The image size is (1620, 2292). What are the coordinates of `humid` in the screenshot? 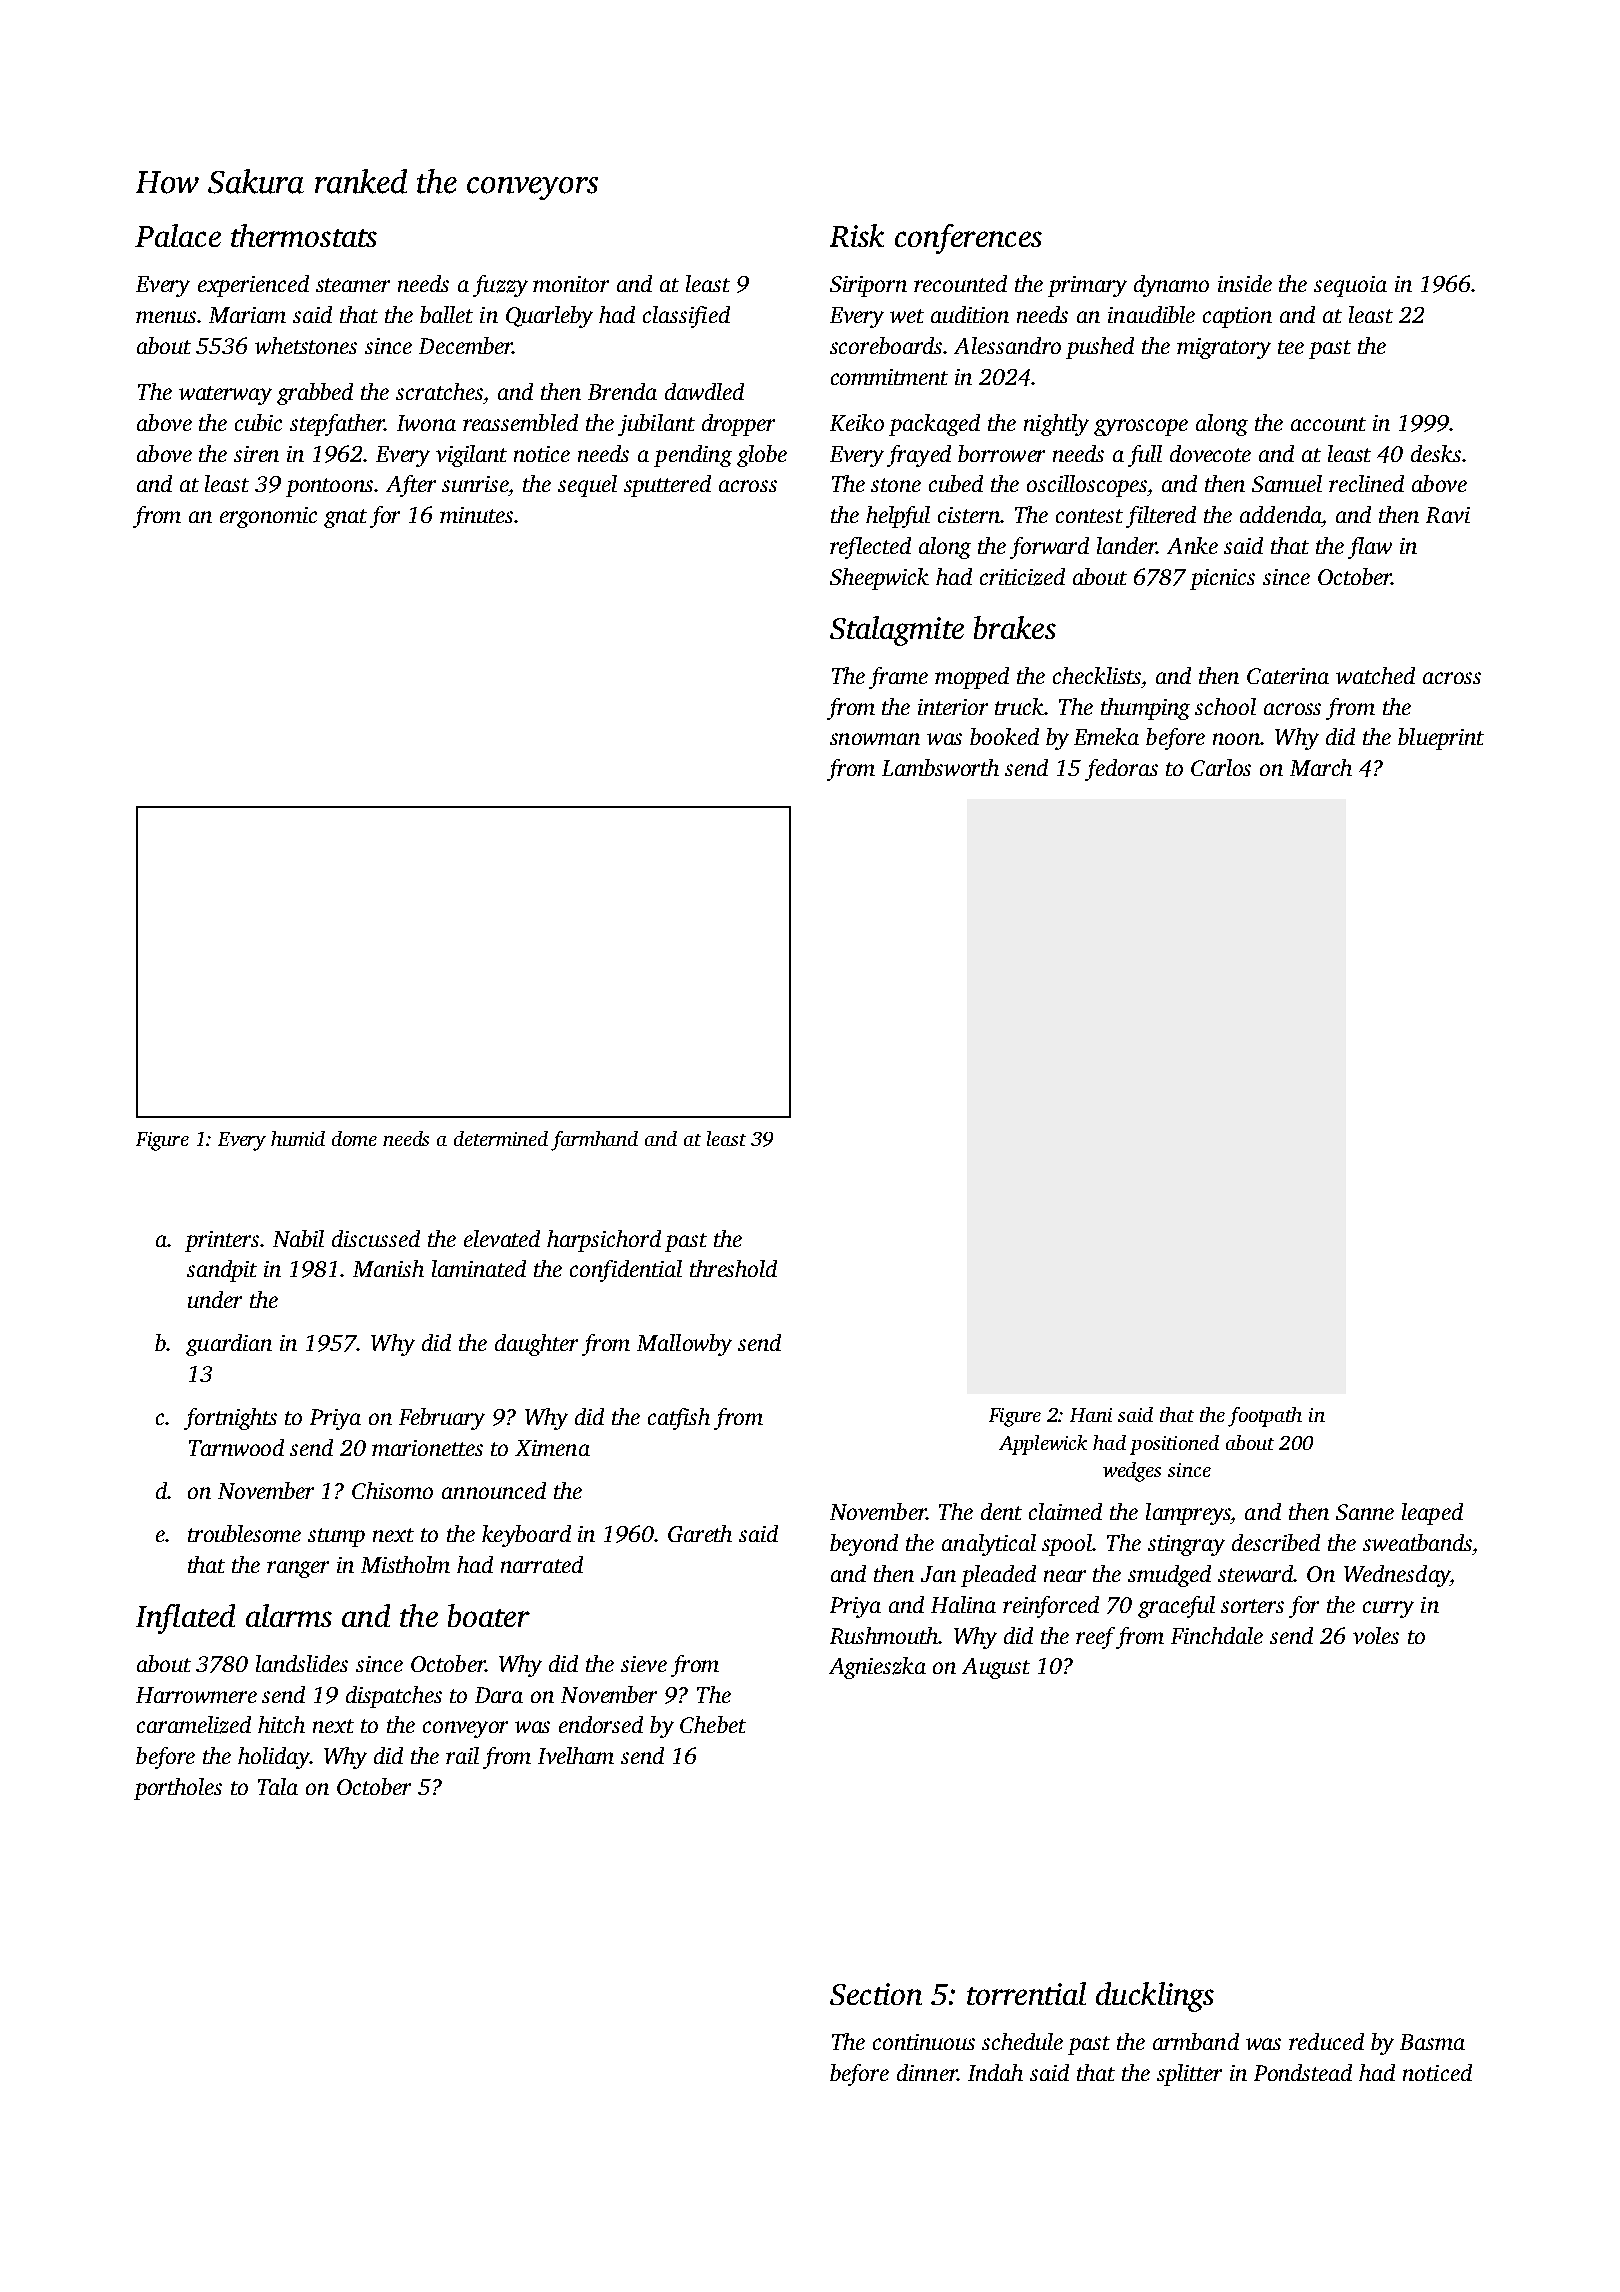 It's located at (298, 1138).
